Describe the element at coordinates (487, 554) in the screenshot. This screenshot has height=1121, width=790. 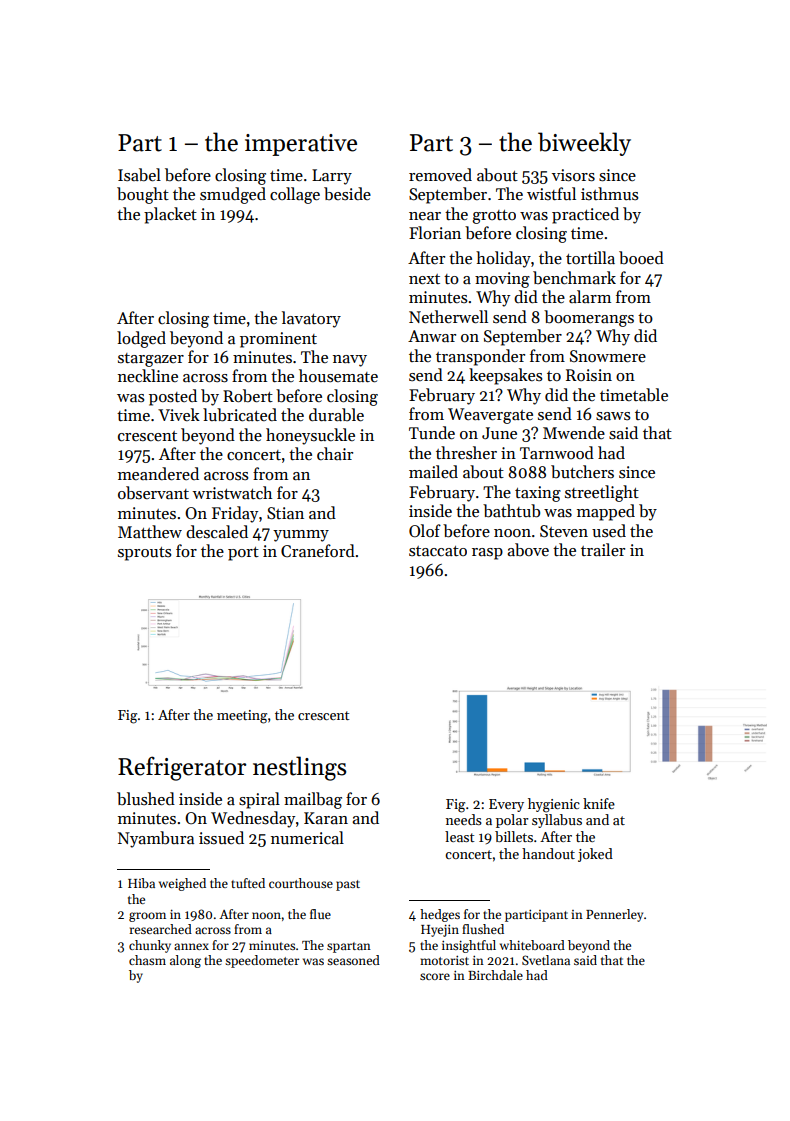
I see `rasp` at that location.
